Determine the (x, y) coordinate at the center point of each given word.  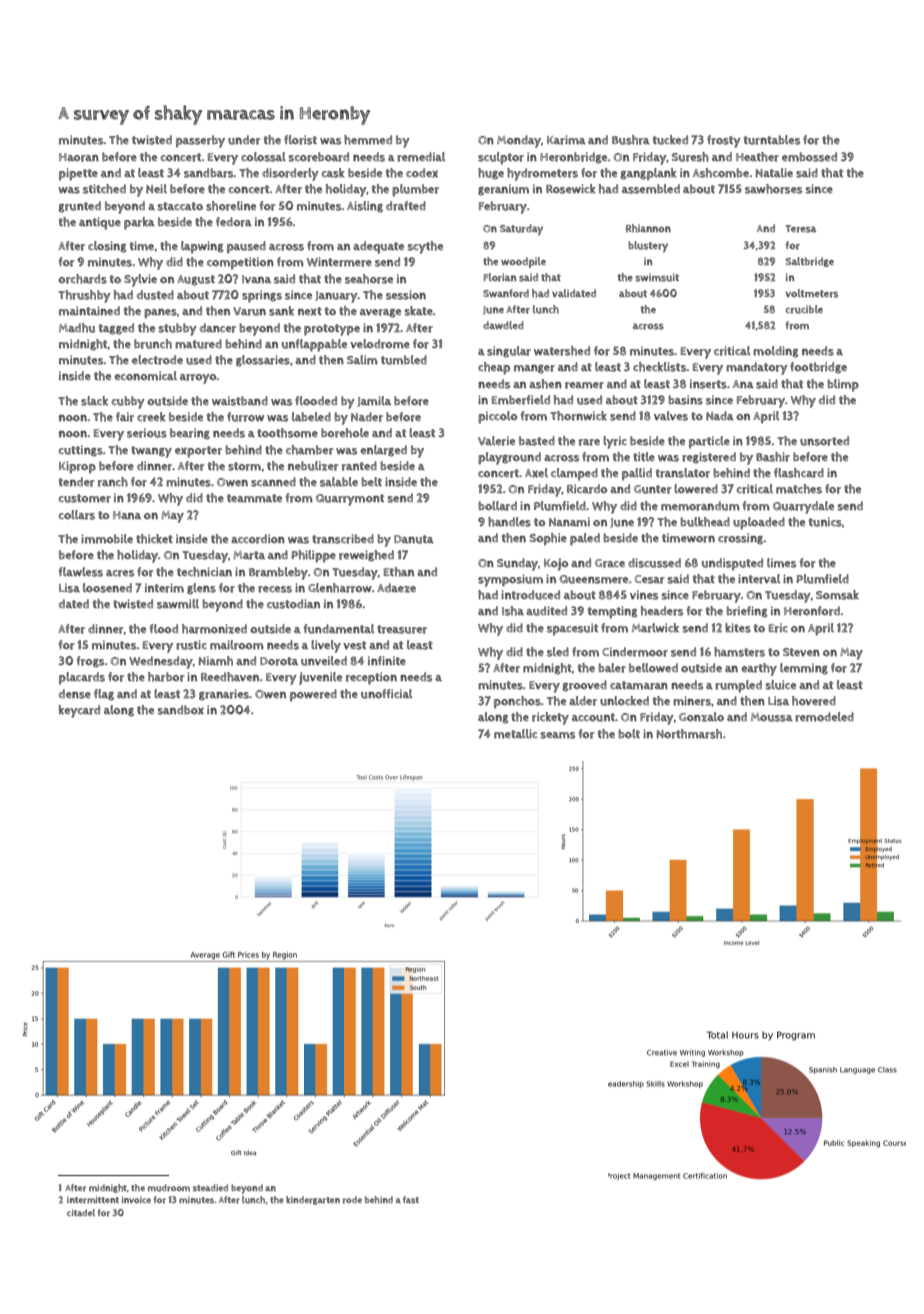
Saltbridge (810, 262)
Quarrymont (350, 500)
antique (100, 223)
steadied (210, 1188)
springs (262, 296)
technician (204, 572)
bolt (629, 734)
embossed (809, 157)
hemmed (368, 140)
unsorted (824, 441)
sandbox (180, 710)
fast (411, 1200)
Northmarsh (689, 734)
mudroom (169, 1188)
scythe (425, 247)
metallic (515, 734)
